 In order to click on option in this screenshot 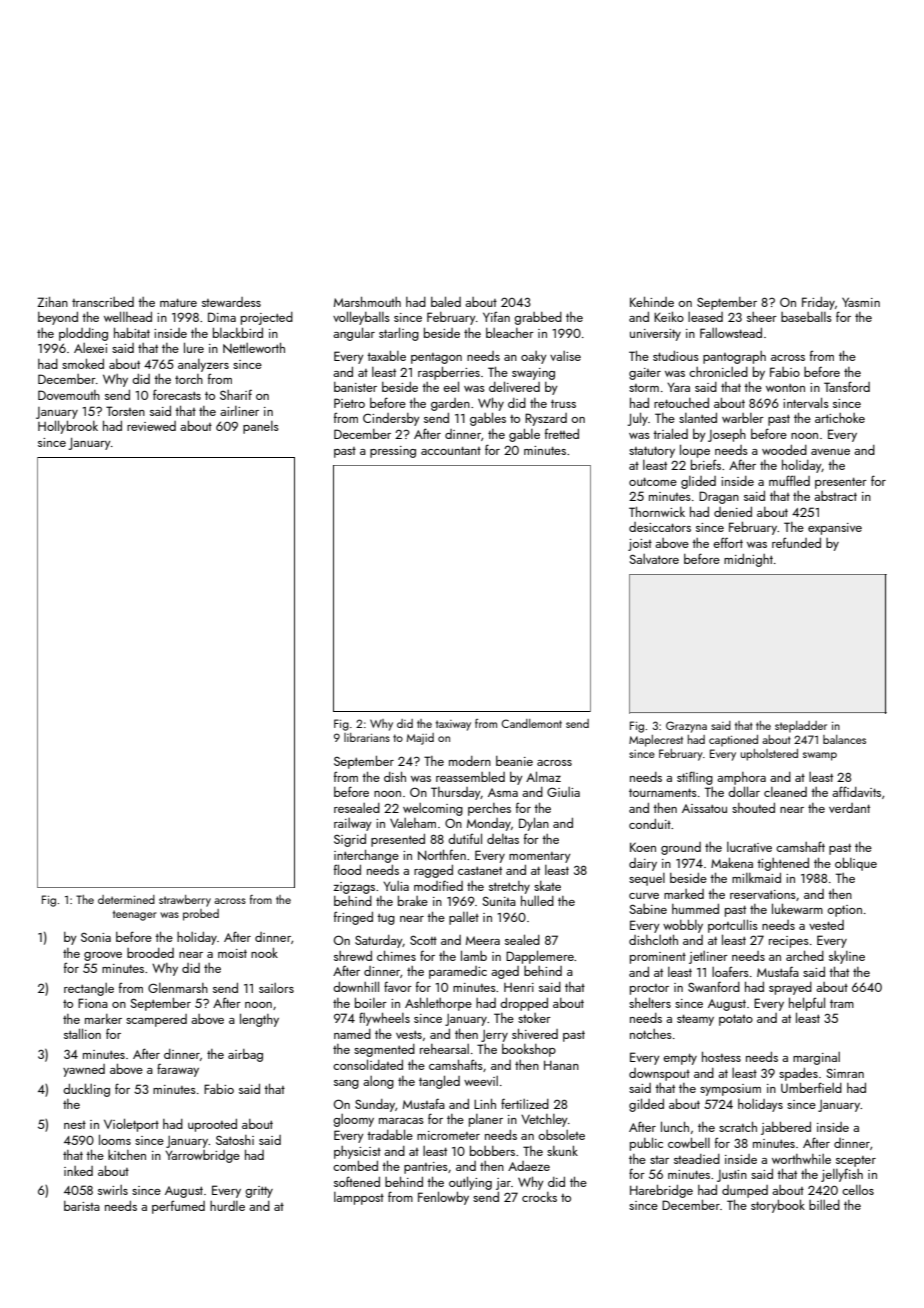, I will do `click(844, 911)`.
